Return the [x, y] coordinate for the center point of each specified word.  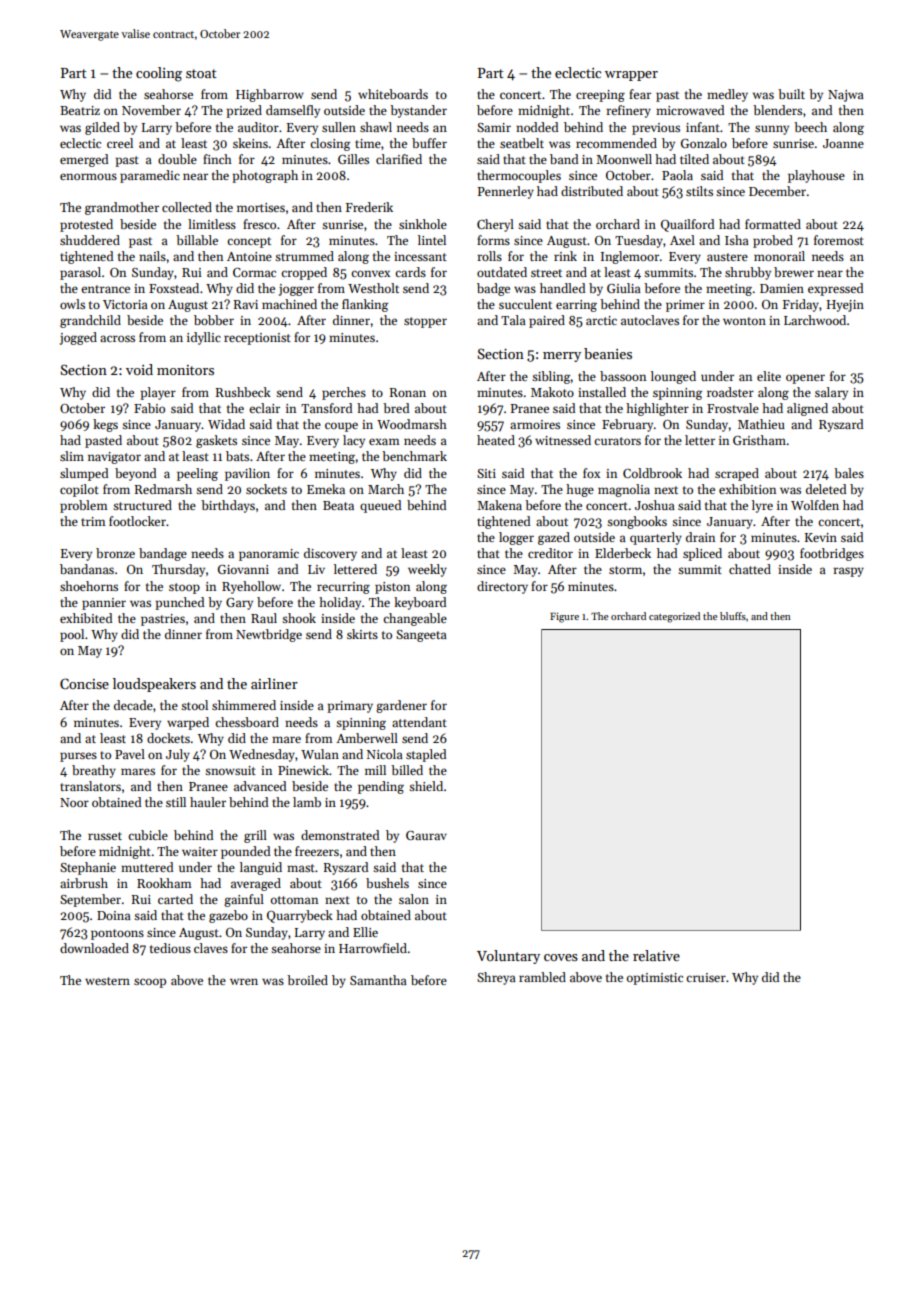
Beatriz [80, 110]
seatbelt [522, 143]
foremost [839, 240]
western [107, 981]
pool [72, 635]
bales [849, 473]
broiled [307, 980]
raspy [848, 572]
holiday [340, 603]
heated [496, 440]
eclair [264, 408]
